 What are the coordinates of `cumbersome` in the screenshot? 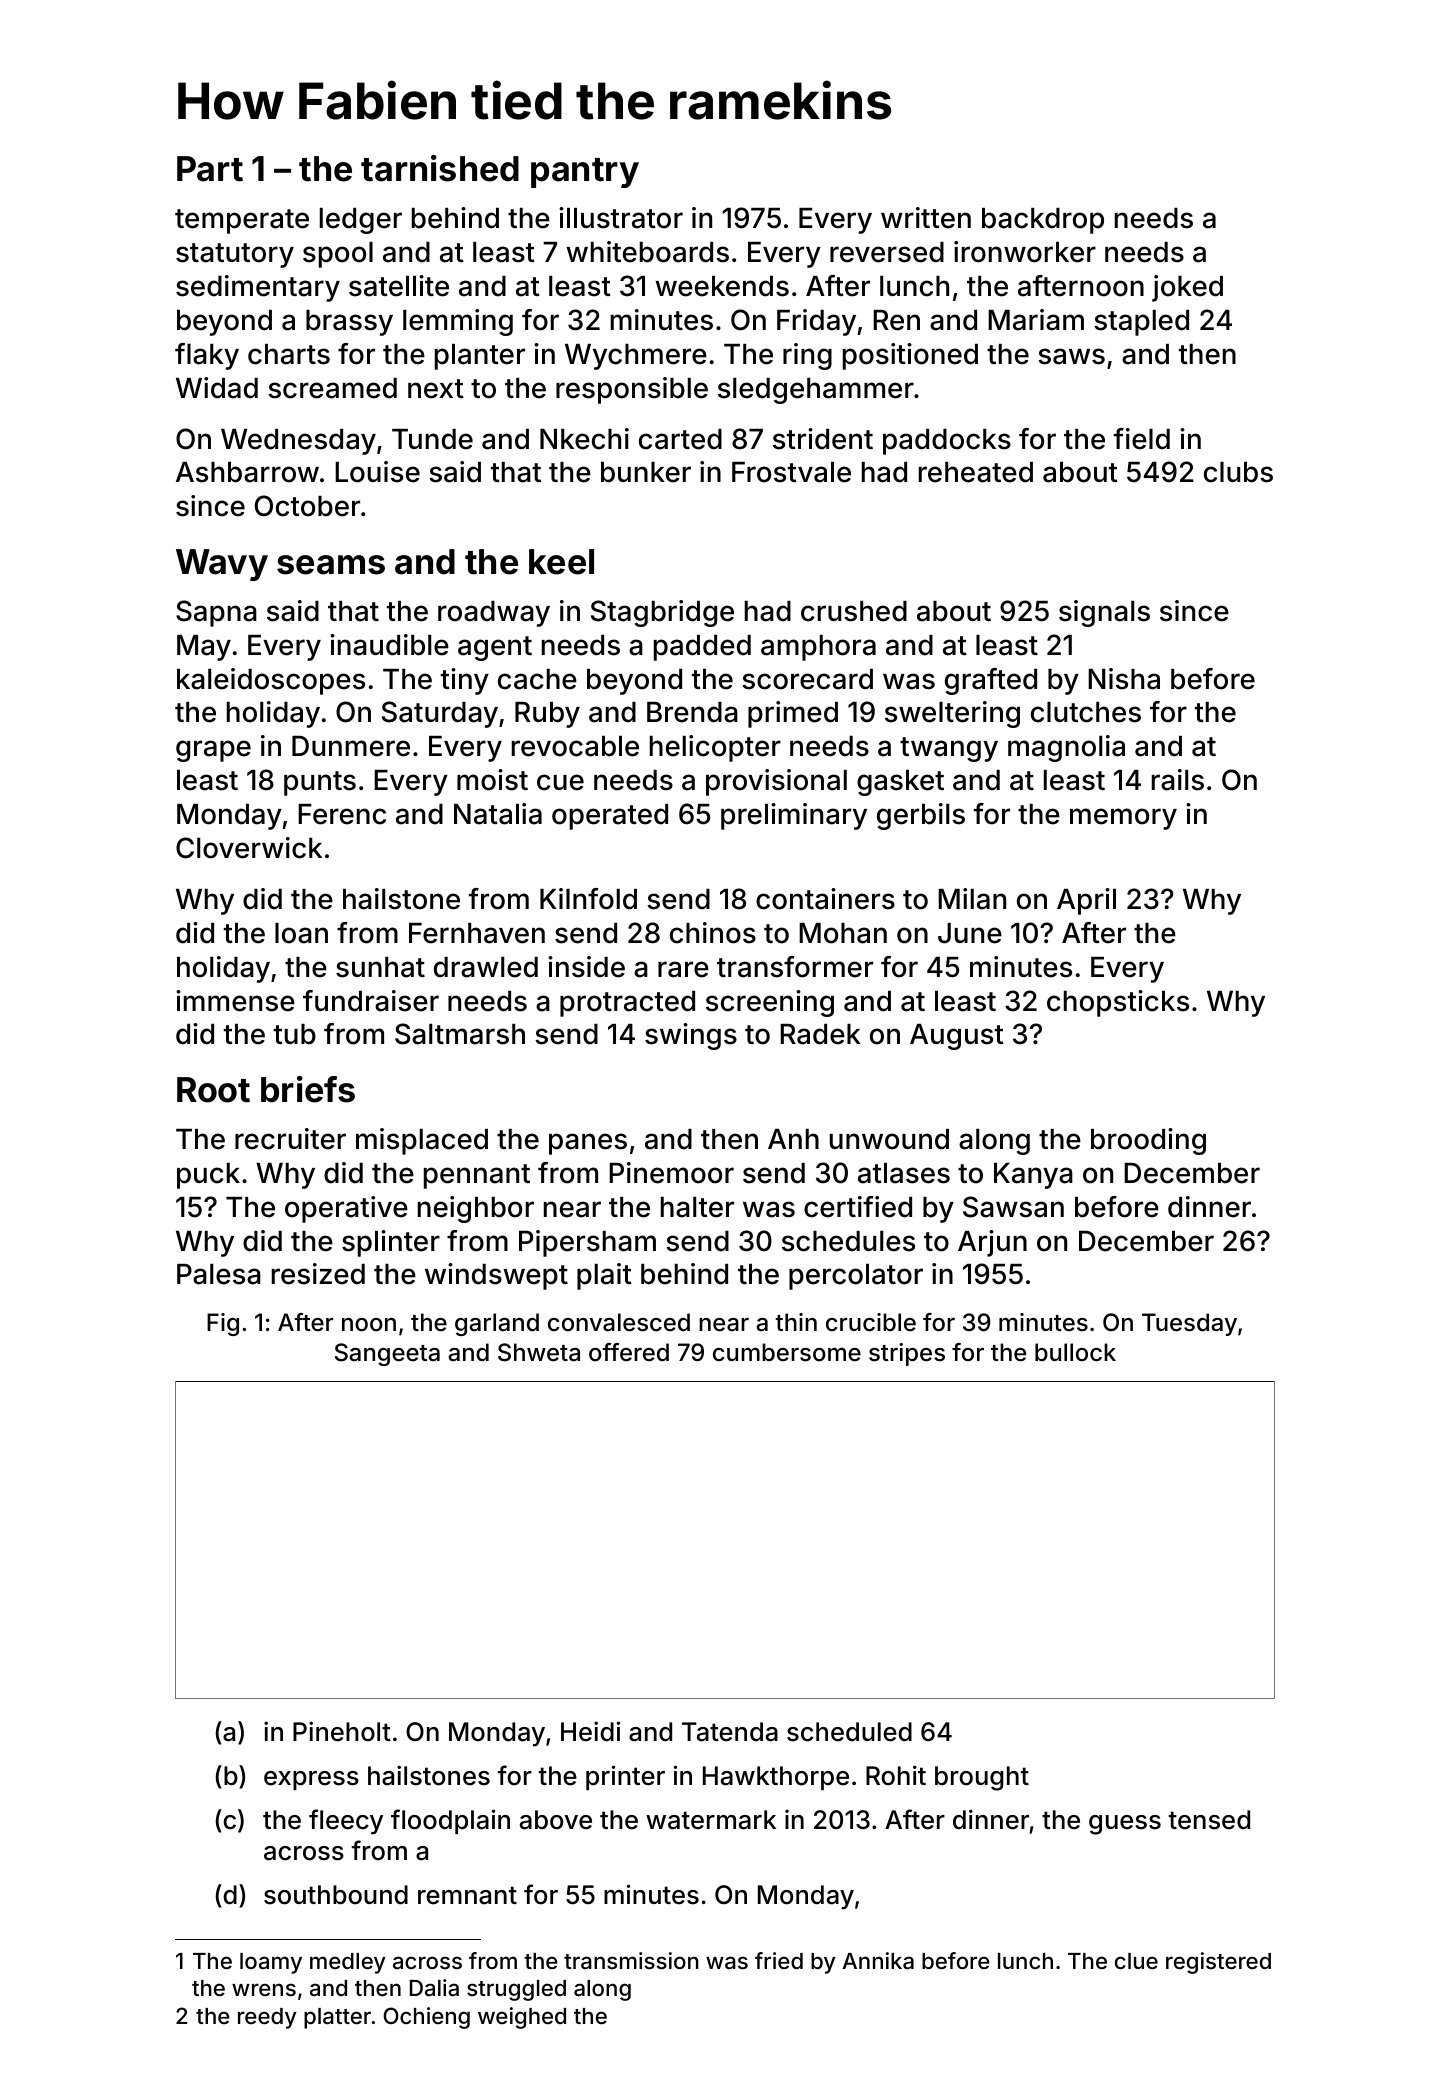 It's located at (787, 1352).
